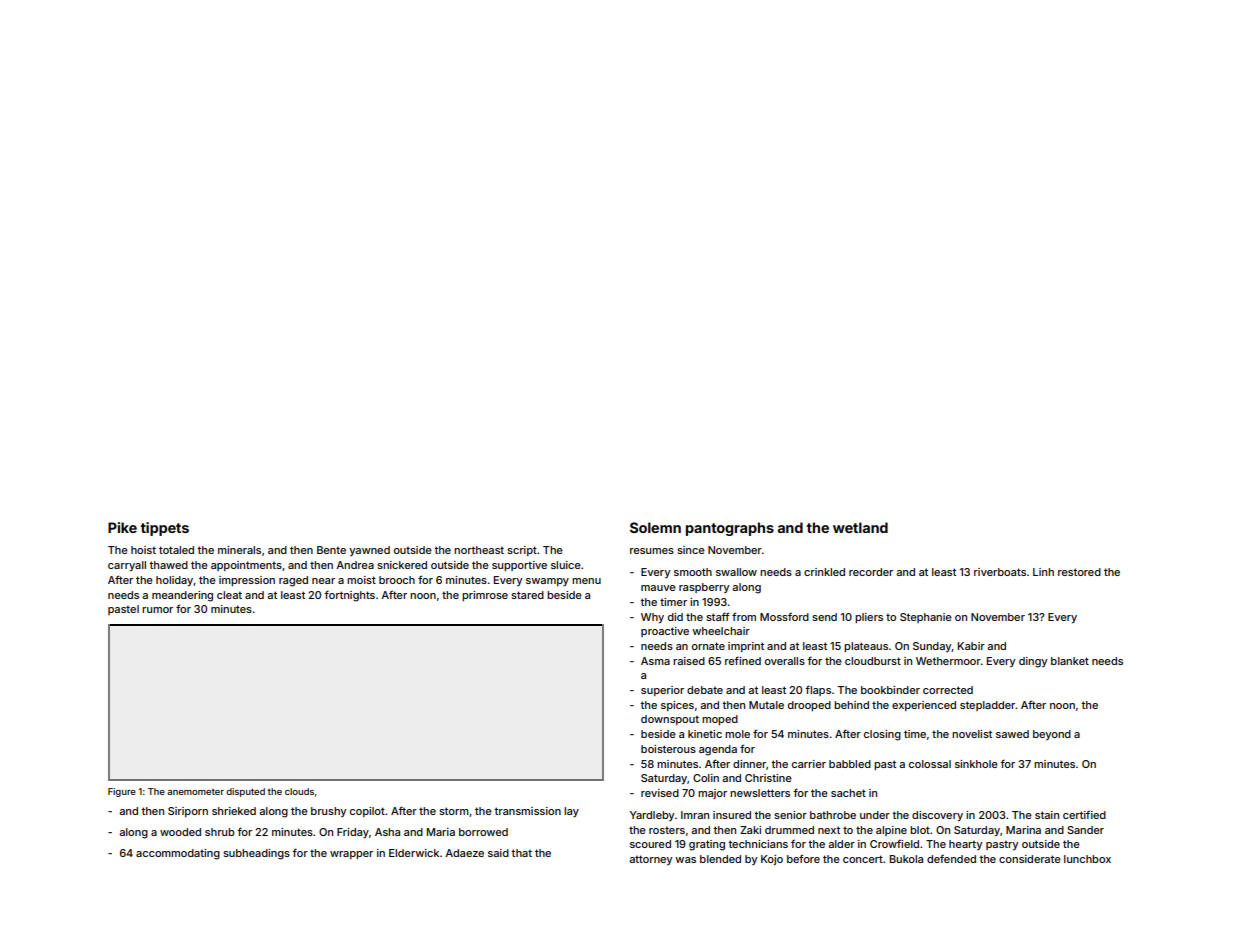 The image size is (1233, 952). I want to click on wetland, so click(860, 527).
